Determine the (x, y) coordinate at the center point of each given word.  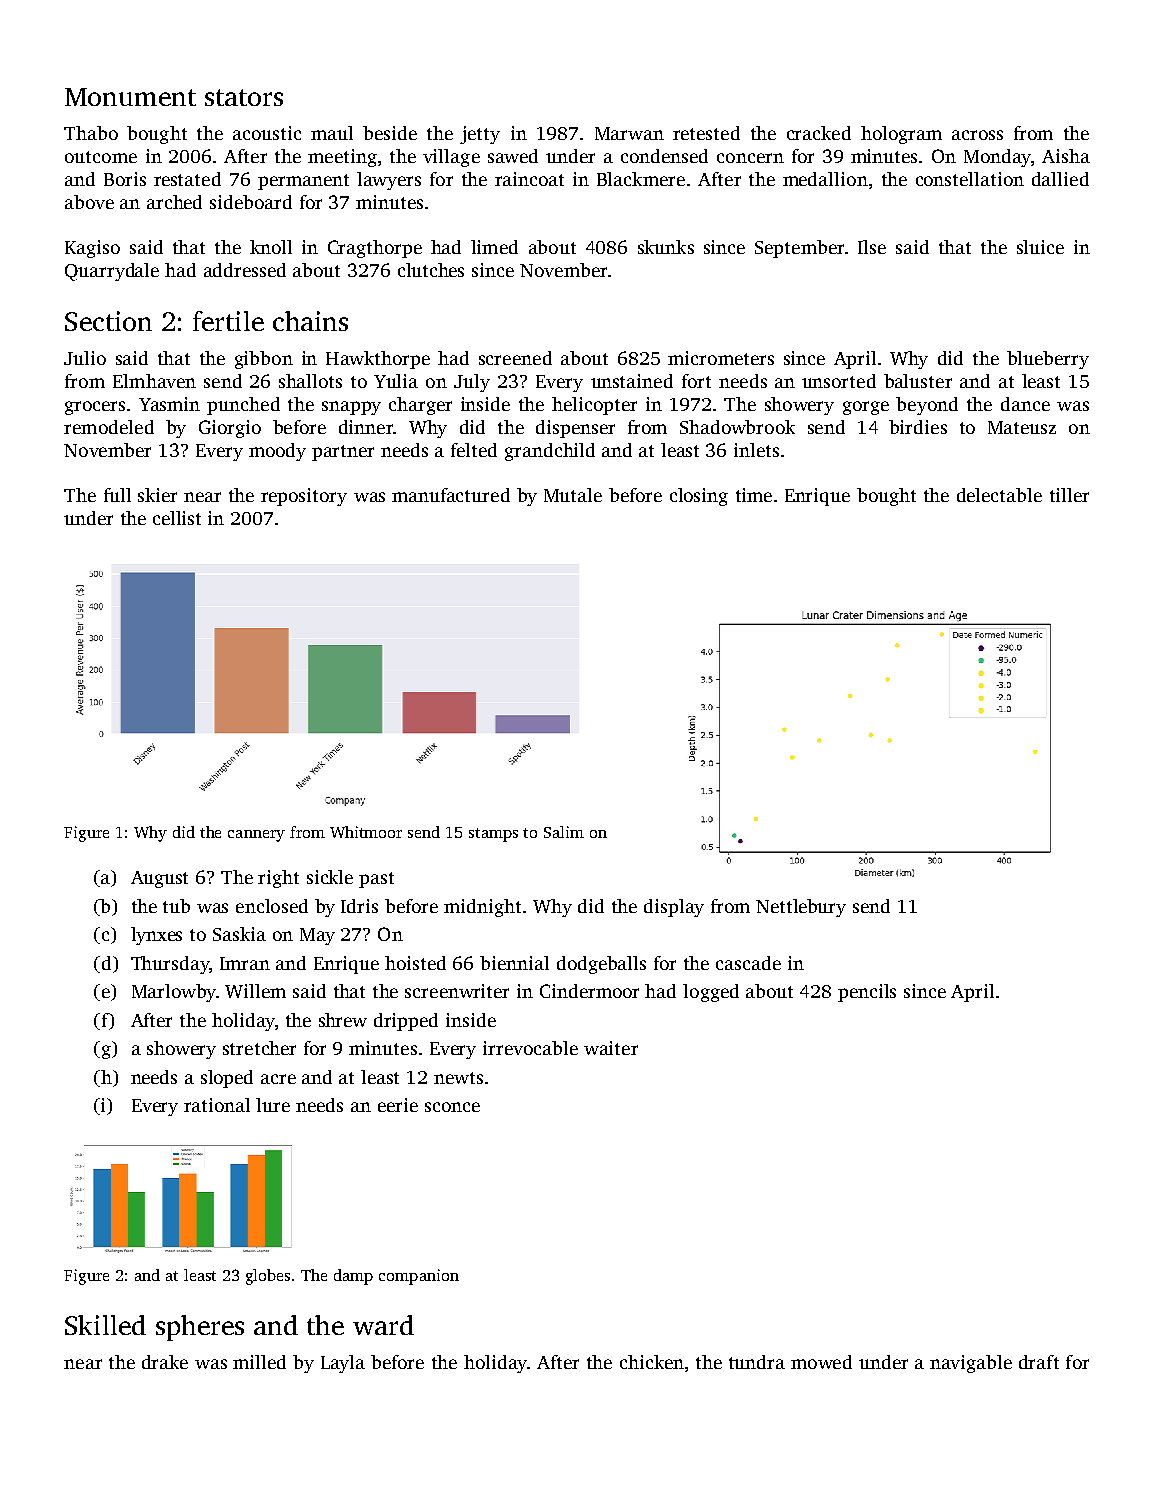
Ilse (872, 247)
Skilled (105, 1325)
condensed (664, 156)
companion (419, 1277)
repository (304, 497)
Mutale (573, 495)
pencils (867, 993)
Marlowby (174, 993)
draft (1039, 1362)
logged (711, 993)
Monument (130, 97)
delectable (999, 495)
